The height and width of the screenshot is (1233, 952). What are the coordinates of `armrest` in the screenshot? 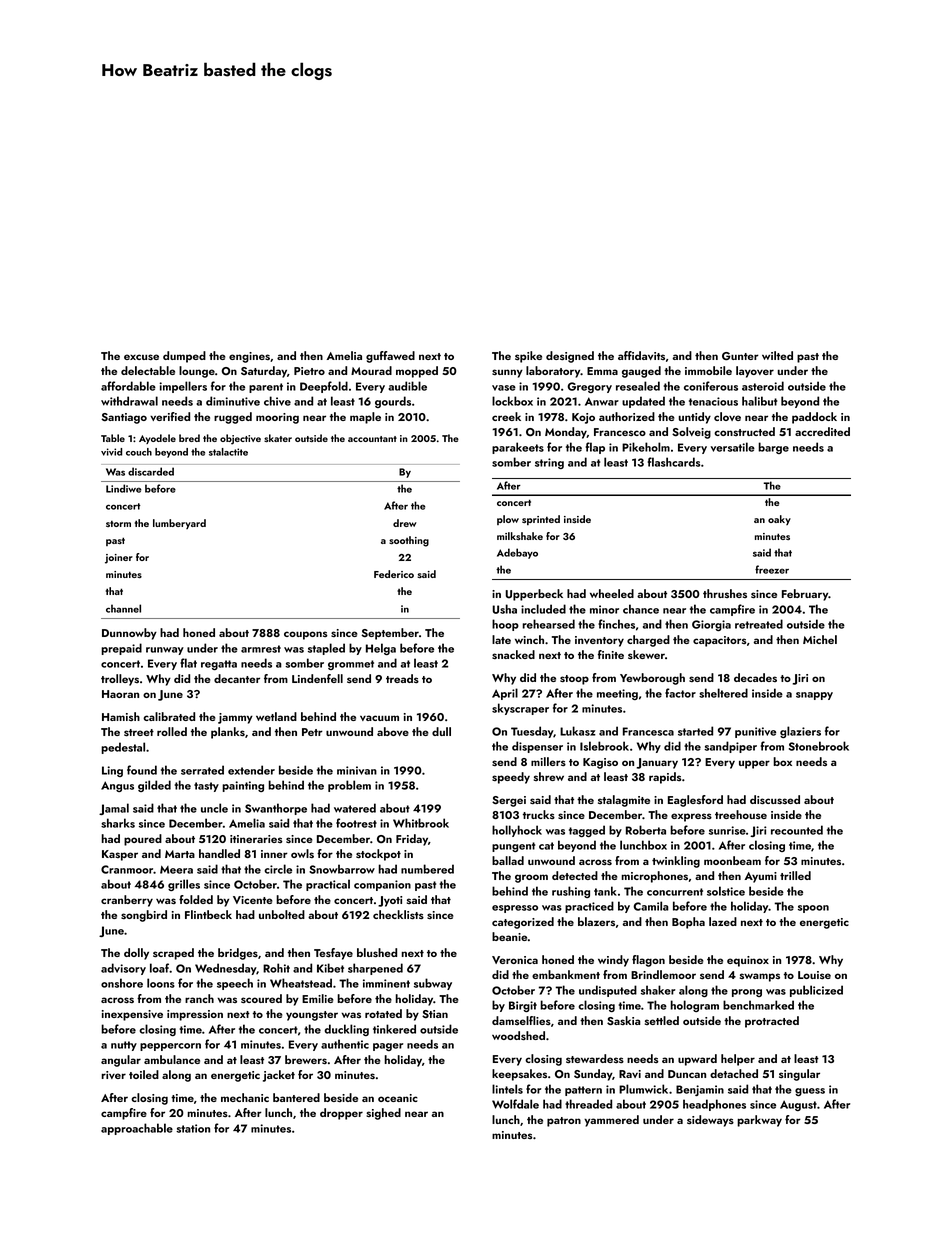 It's located at (261, 649).
